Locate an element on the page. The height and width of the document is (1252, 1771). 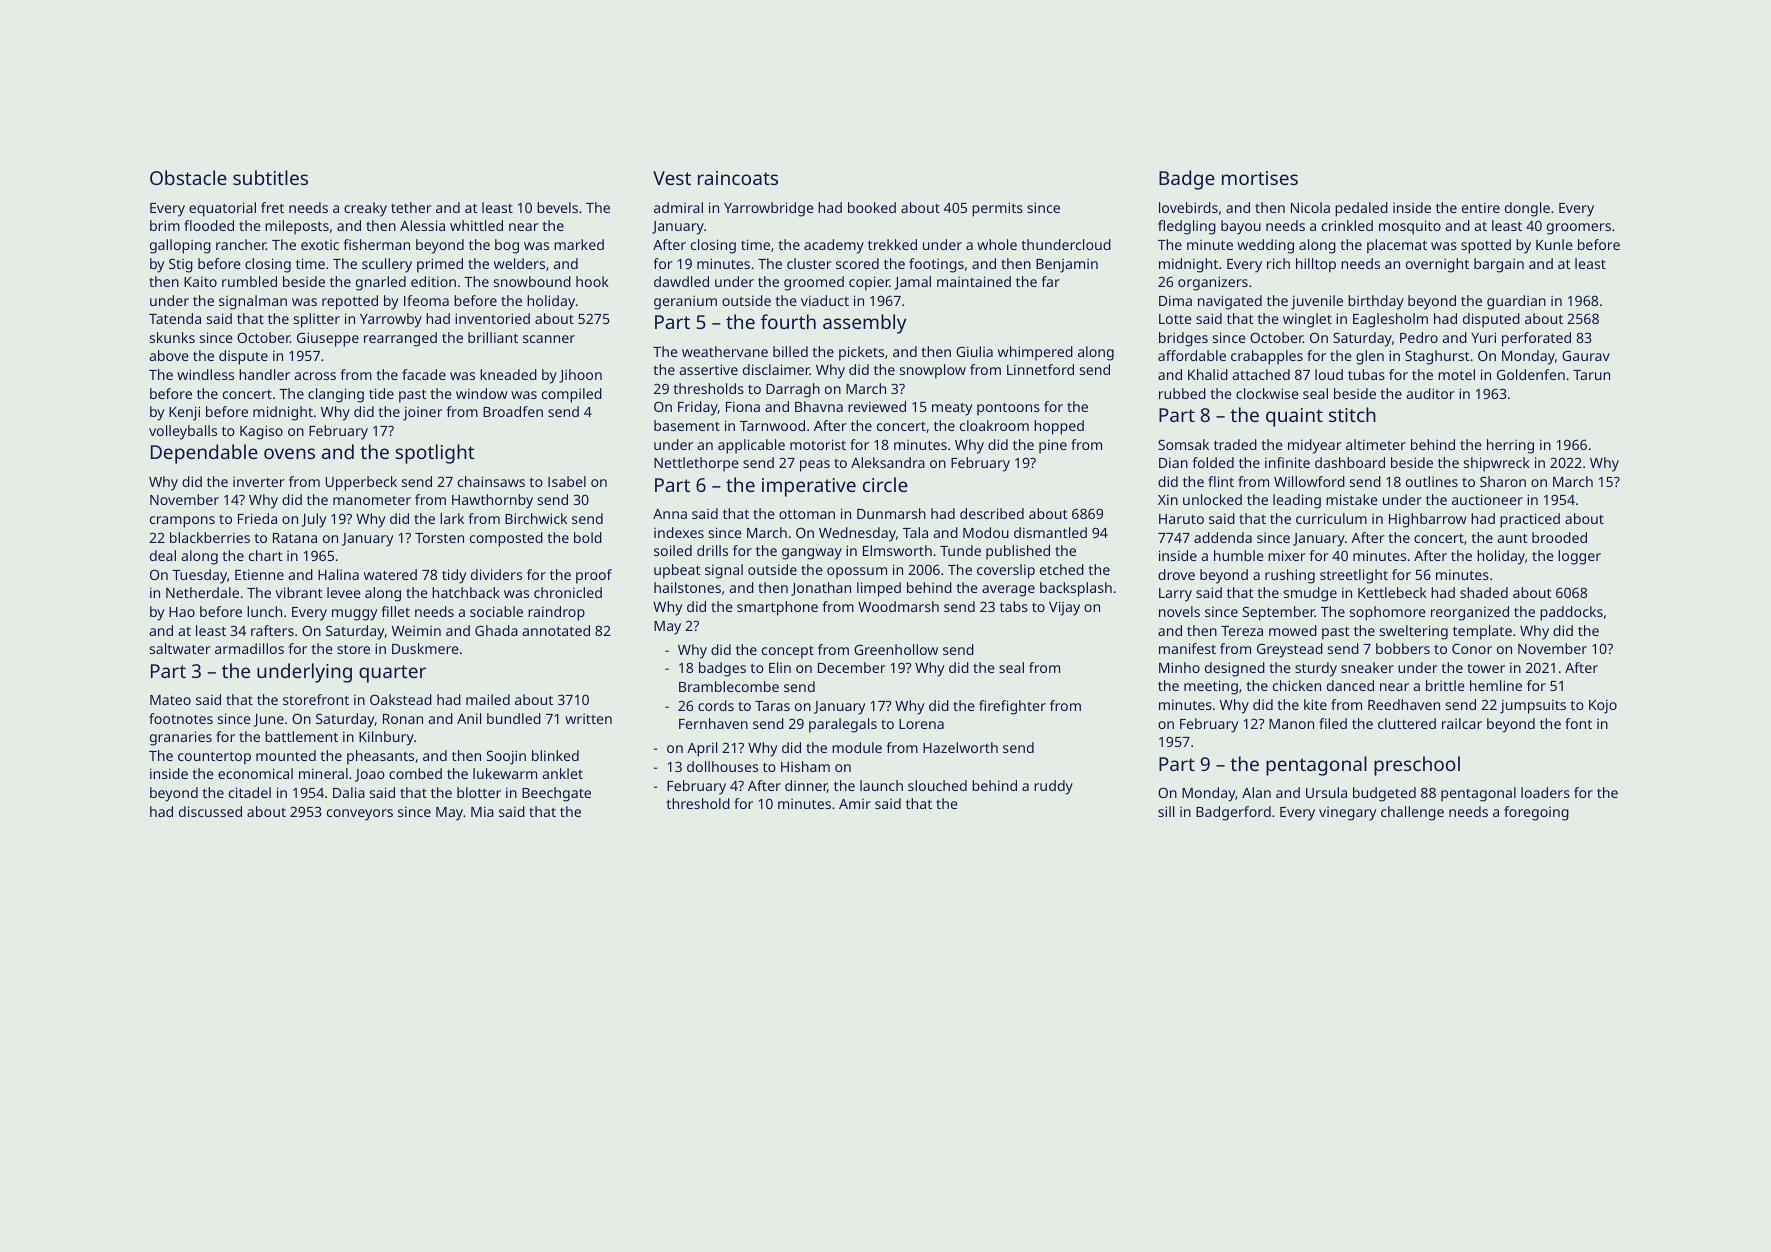
Mia is located at coordinates (482, 811).
